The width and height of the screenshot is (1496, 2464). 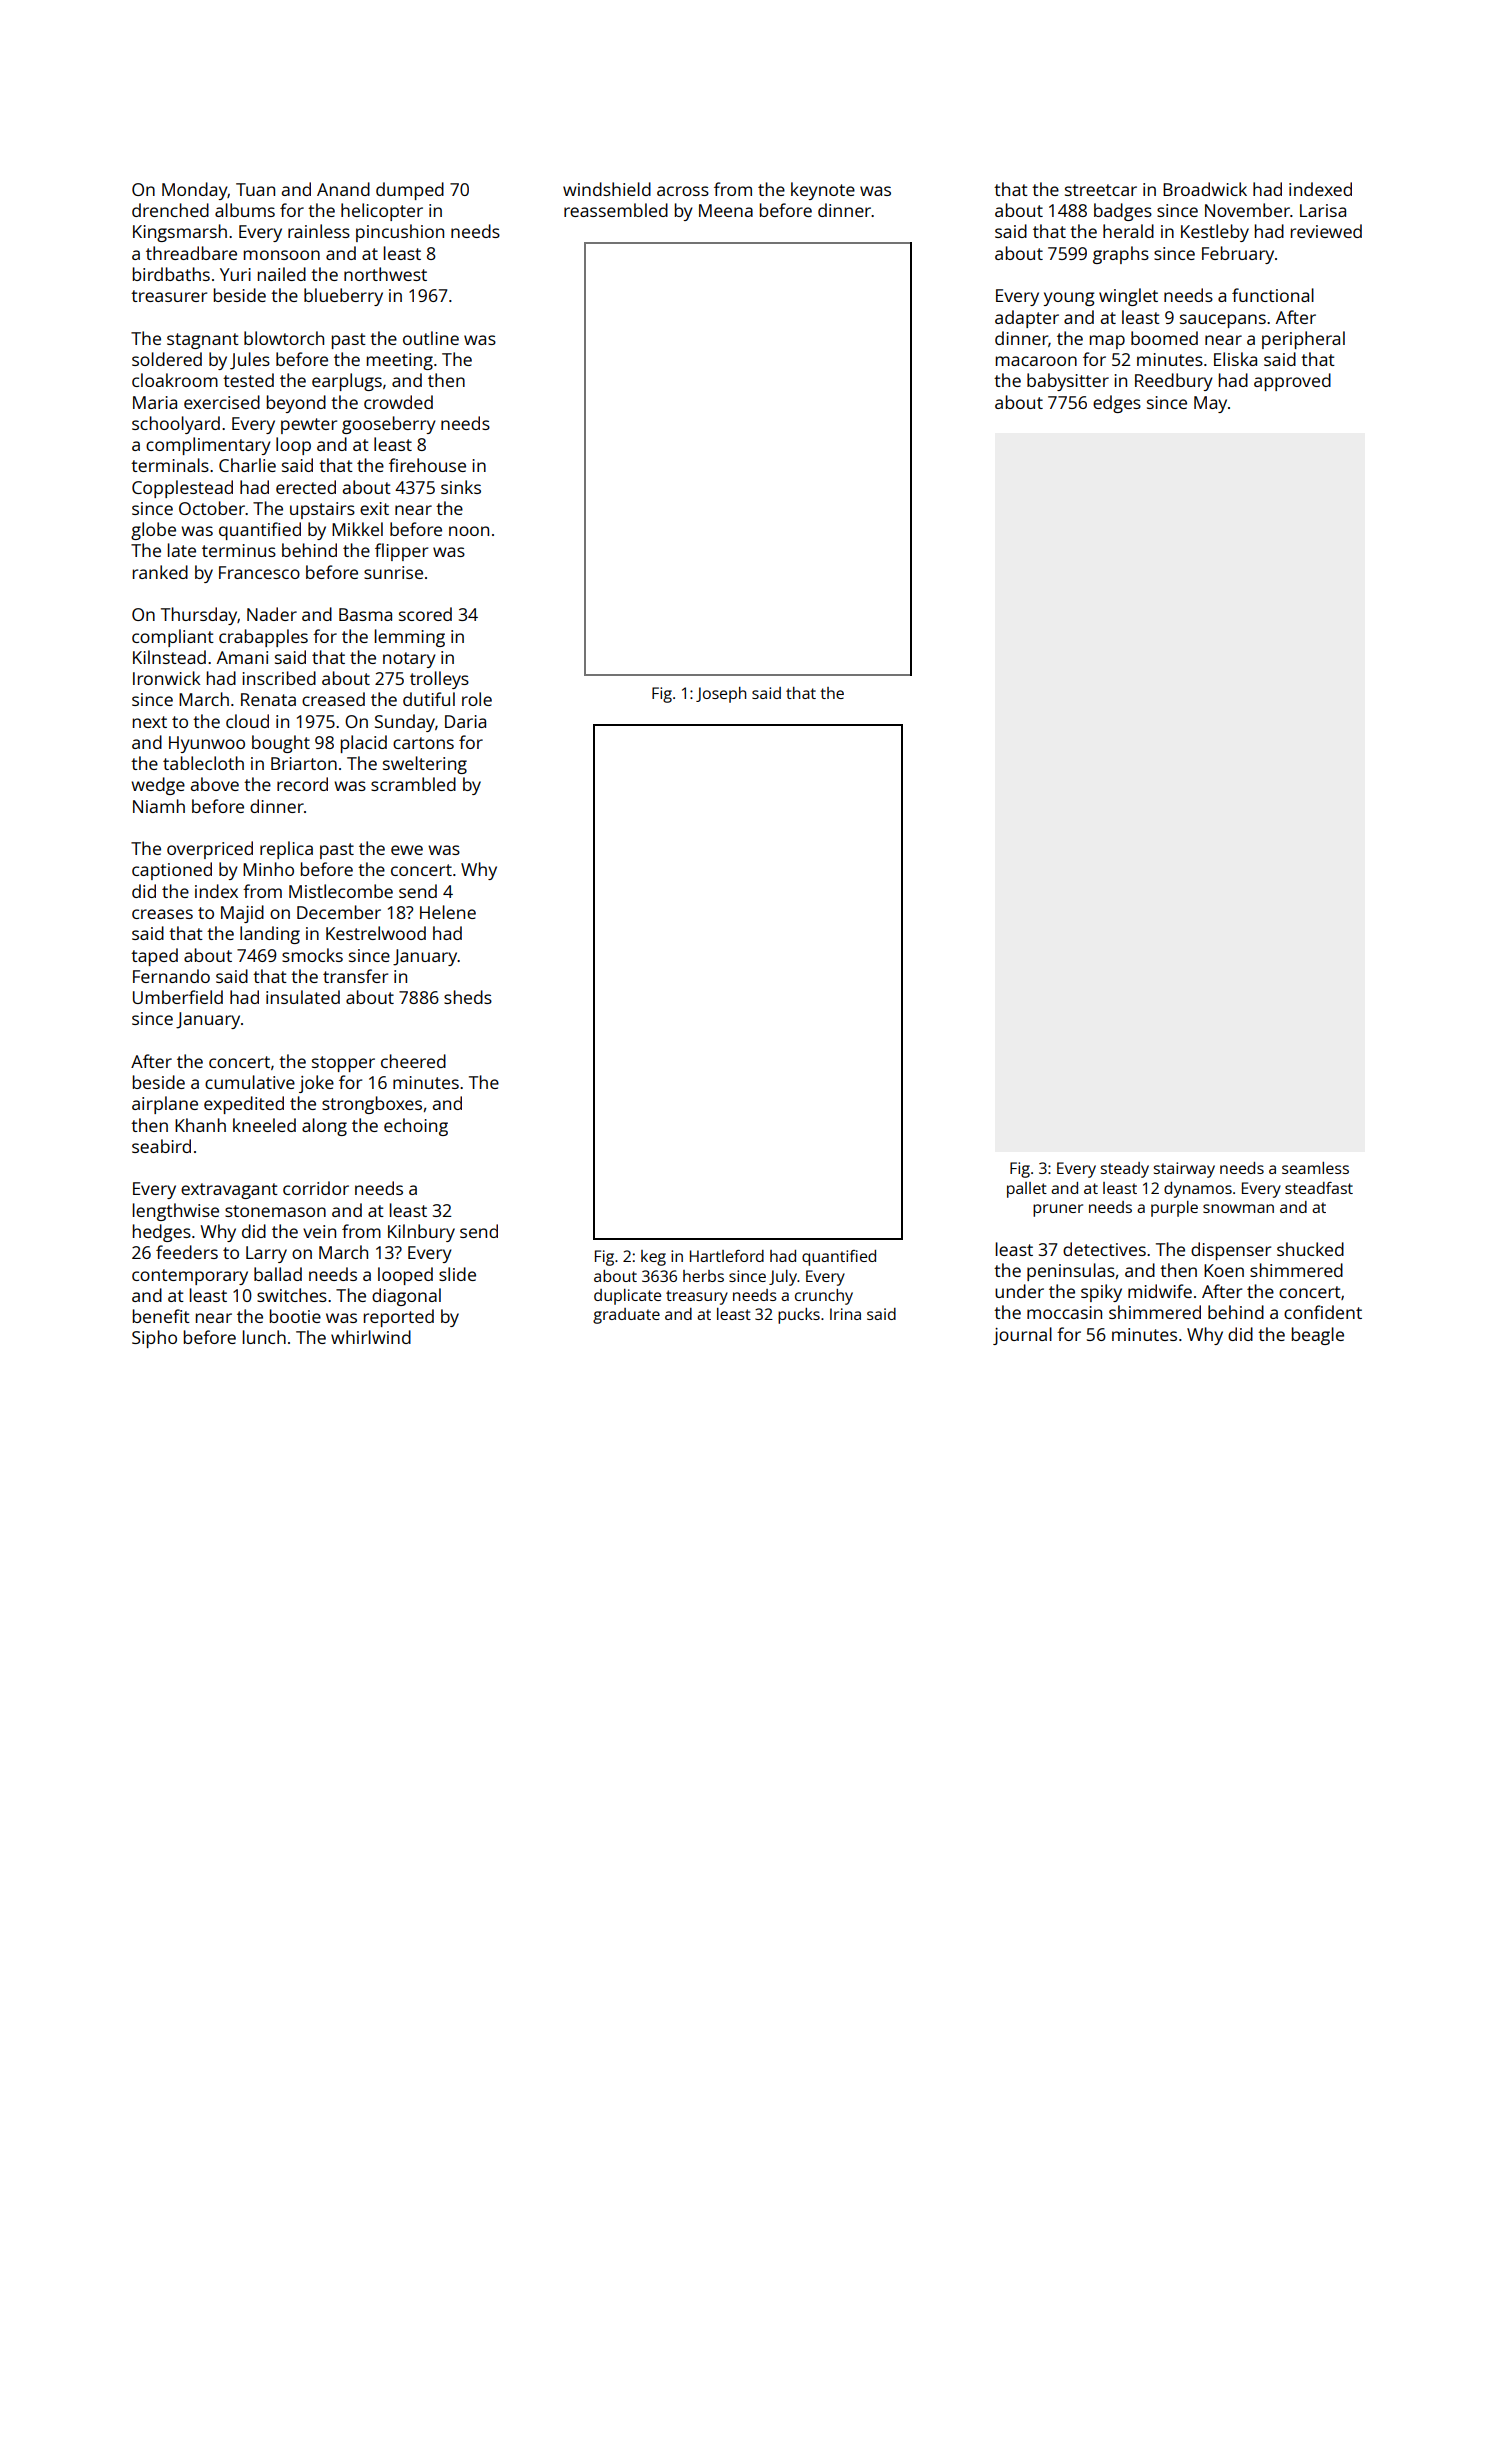 What do you see at coordinates (823, 191) in the screenshot?
I see `keynote` at bounding box center [823, 191].
